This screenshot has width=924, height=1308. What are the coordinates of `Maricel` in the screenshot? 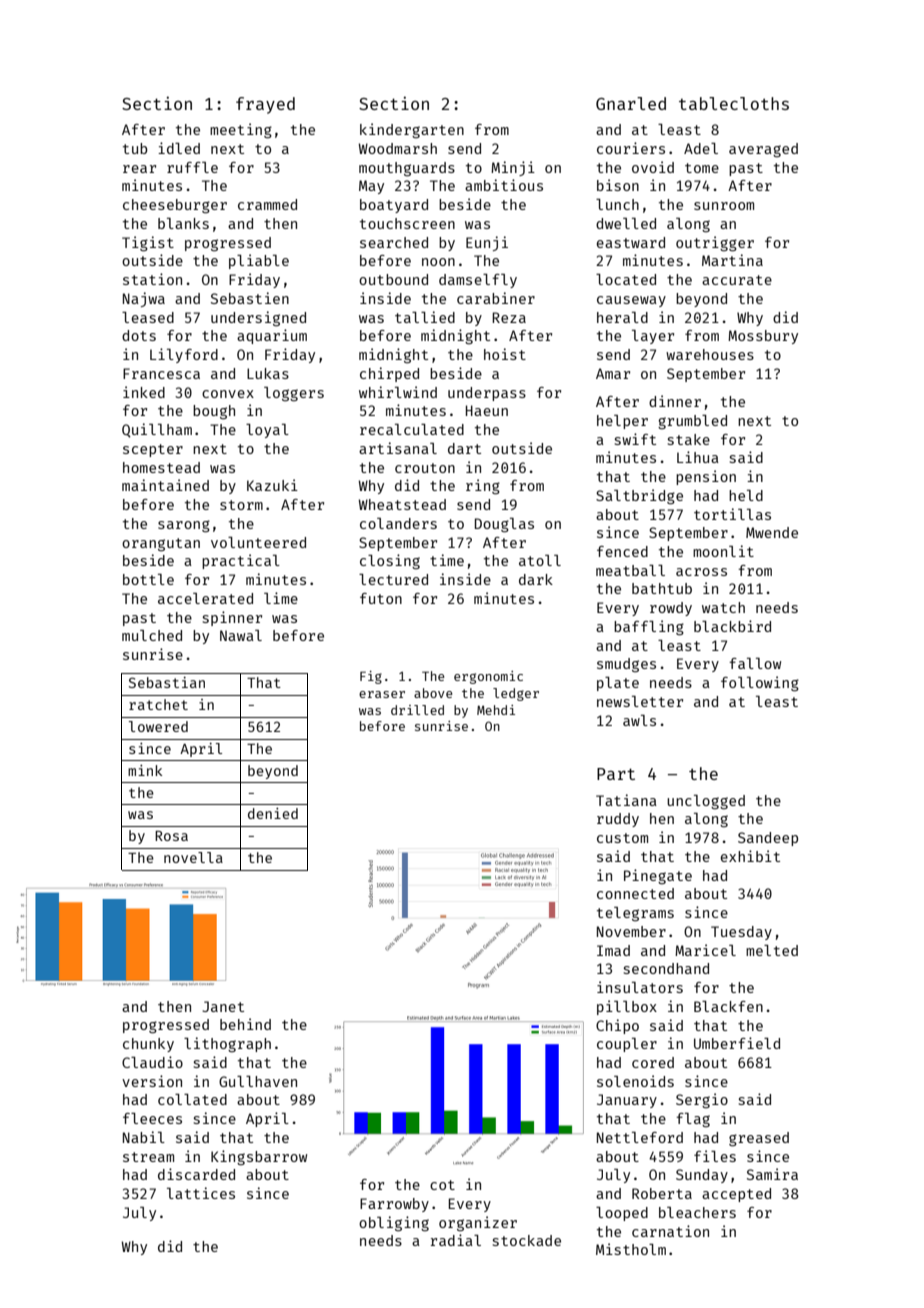 It's located at (705, 950).
